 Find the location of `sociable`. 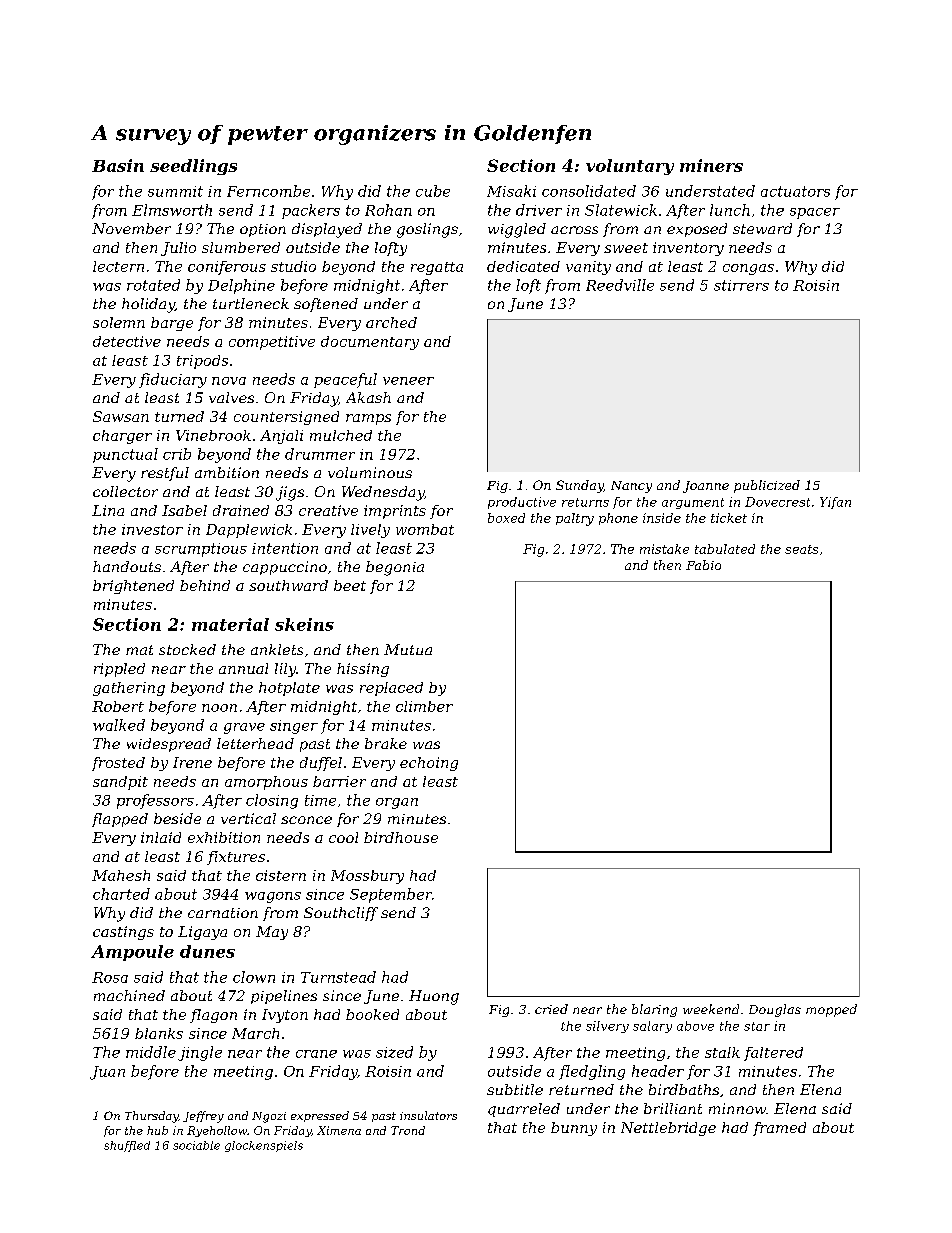

sociable is located at coordinates (196, 1145).
